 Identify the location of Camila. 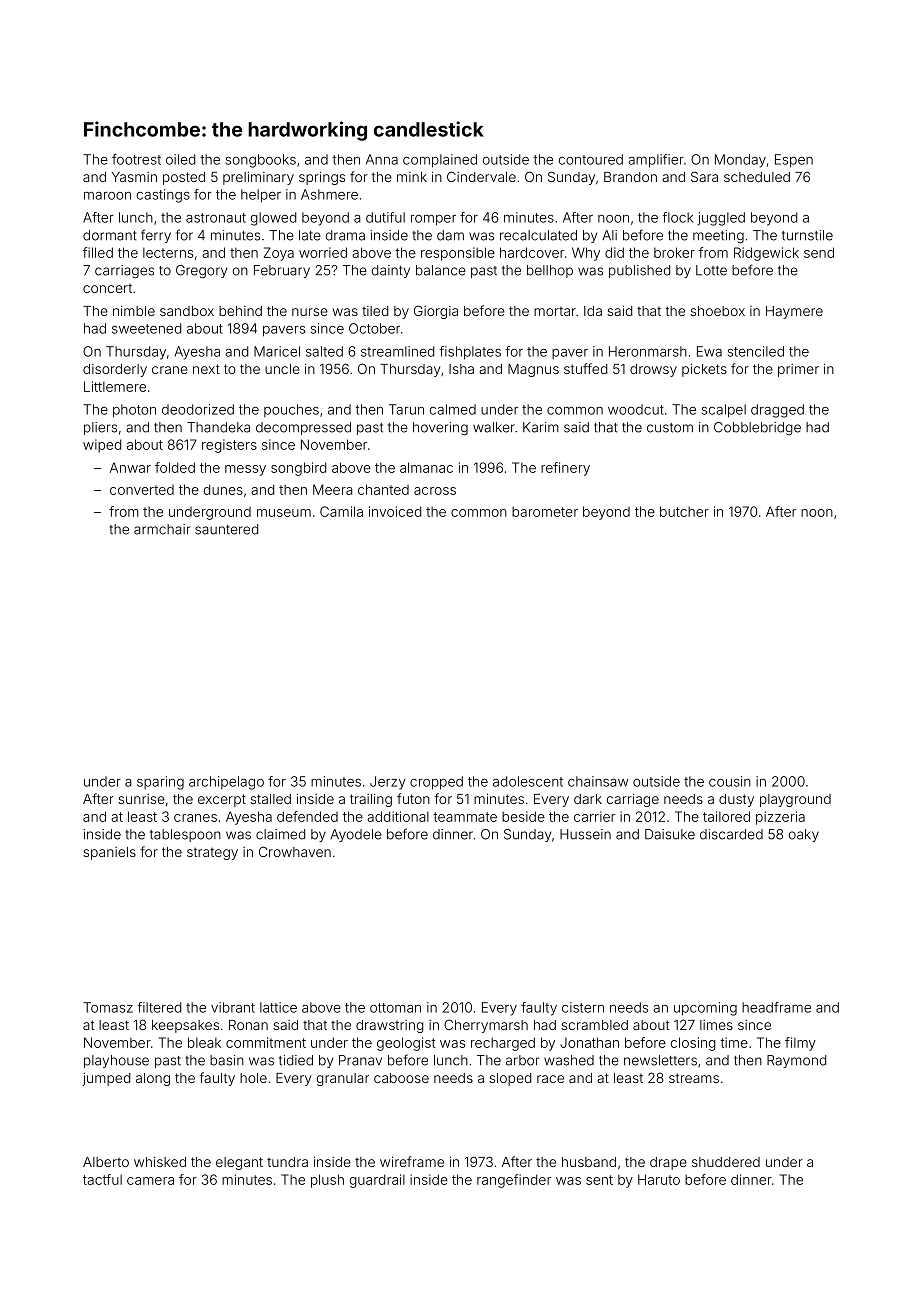
(341, 511).
